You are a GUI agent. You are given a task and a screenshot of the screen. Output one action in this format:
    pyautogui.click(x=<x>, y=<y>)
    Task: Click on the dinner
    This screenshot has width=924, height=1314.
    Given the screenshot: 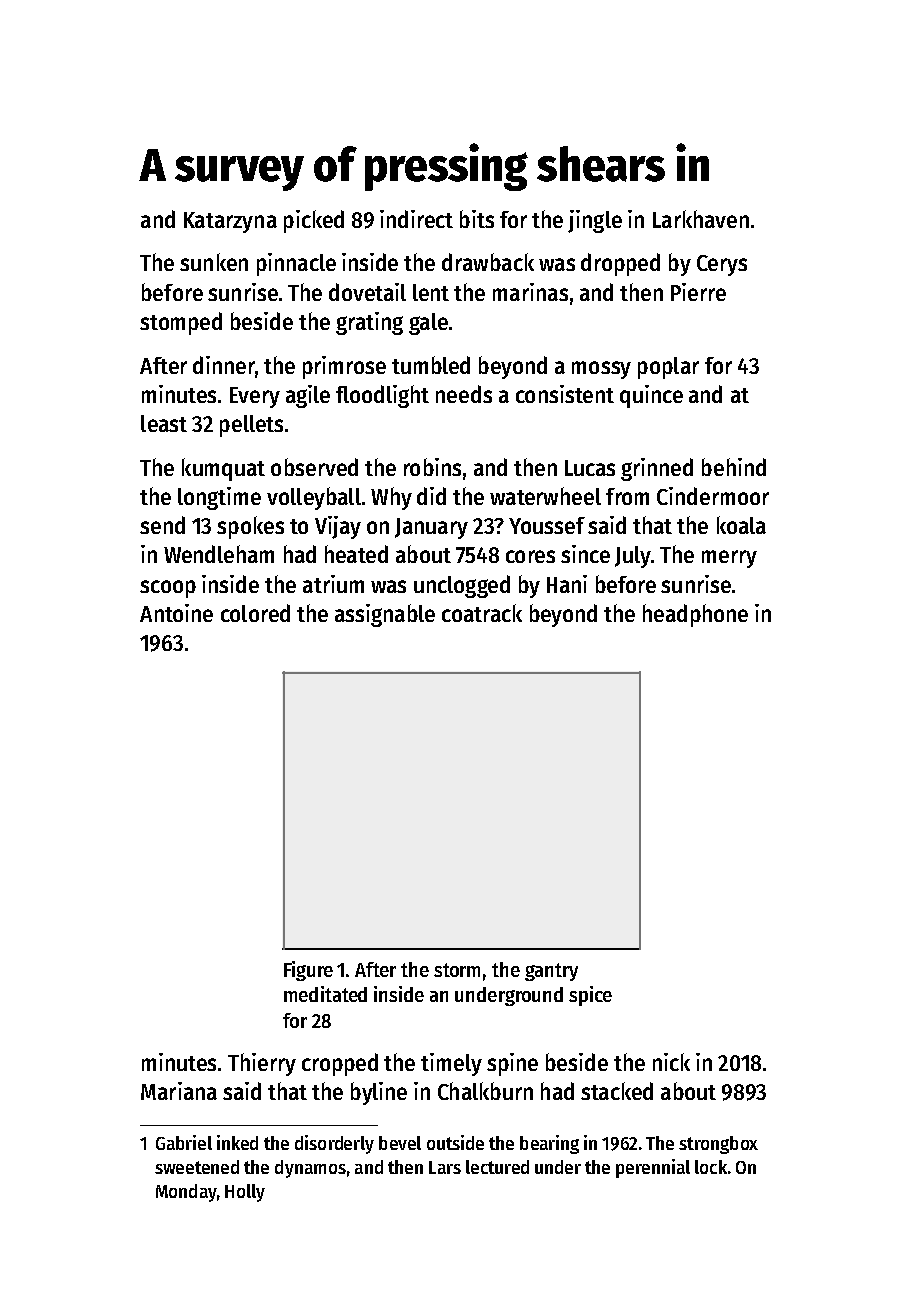 What is the action you would take?
    pyautogui.click(x=224, y=365)
